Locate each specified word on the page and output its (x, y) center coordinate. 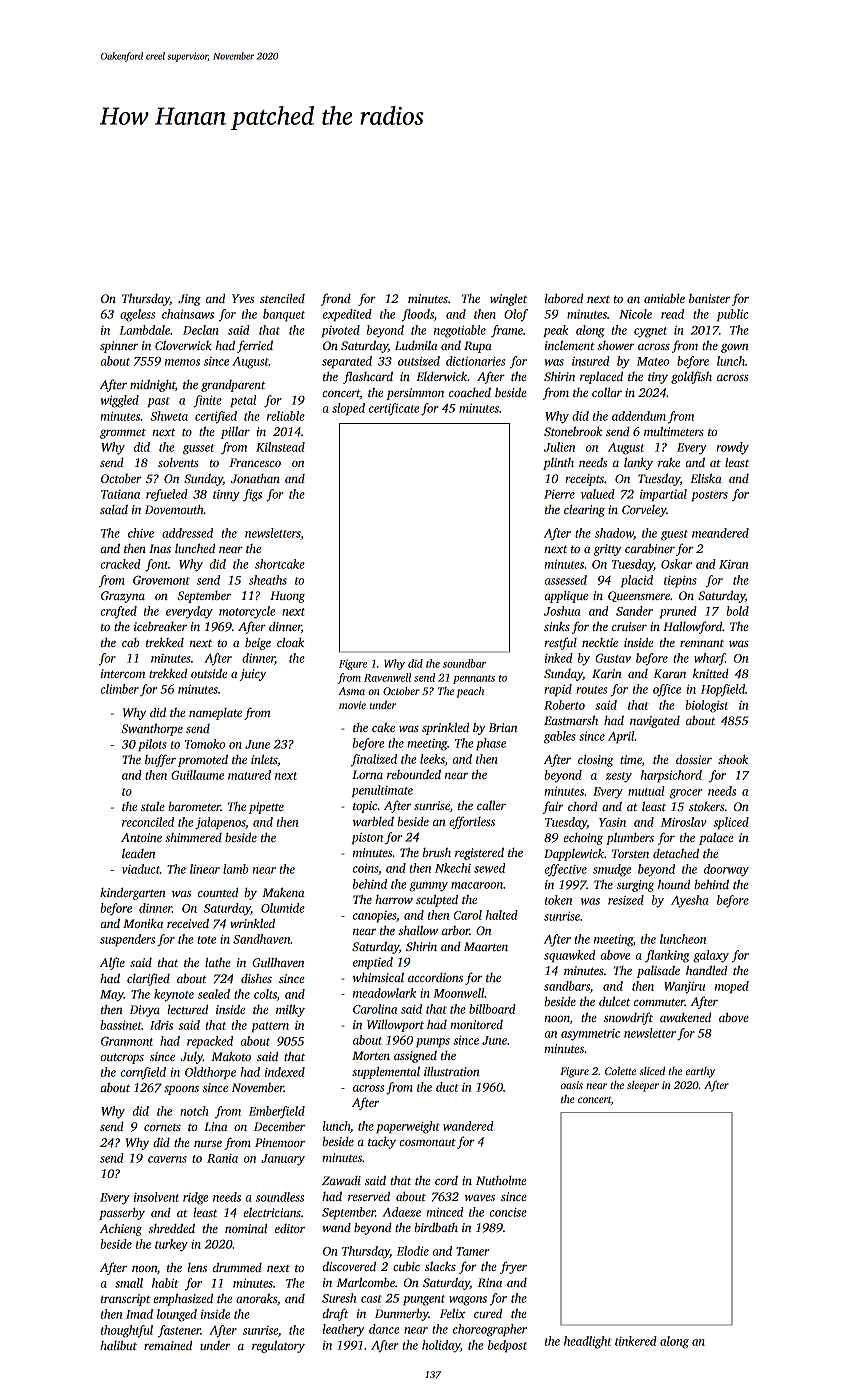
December (279, 1126)
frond (336, 299)
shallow (418, 930)
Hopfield (723, 690)
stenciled (282, 298)
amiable (664, 298)
